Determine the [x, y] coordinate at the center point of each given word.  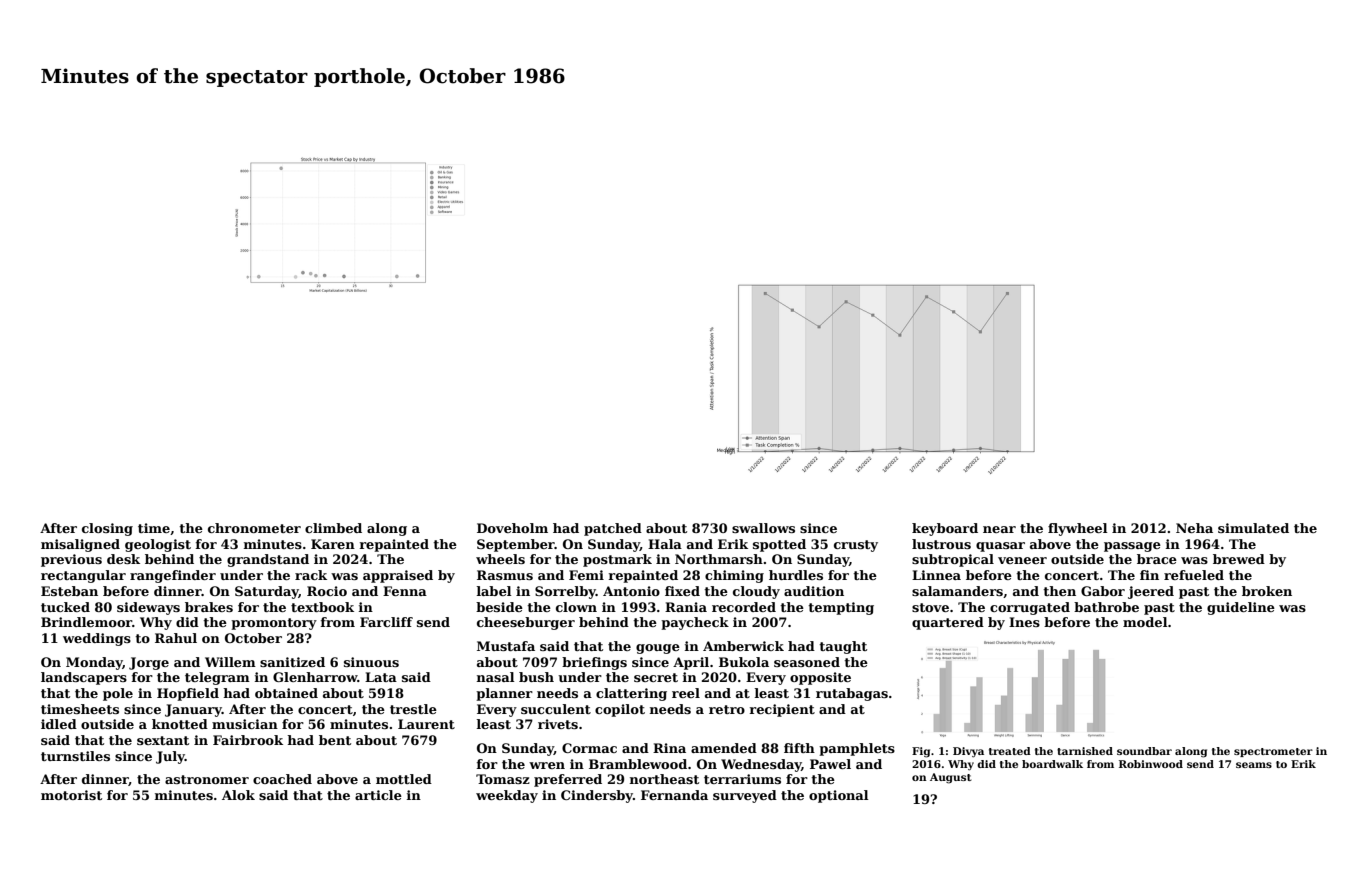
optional [839, 796]
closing [107, 529]
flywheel [1078, 529]
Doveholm [512, 528]
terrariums [742, 779]
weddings [97, 639]
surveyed [745, 796]
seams [1254, 765]
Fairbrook [248, 740]
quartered [948, 623]
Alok [238, 795]
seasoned [807, 662]
